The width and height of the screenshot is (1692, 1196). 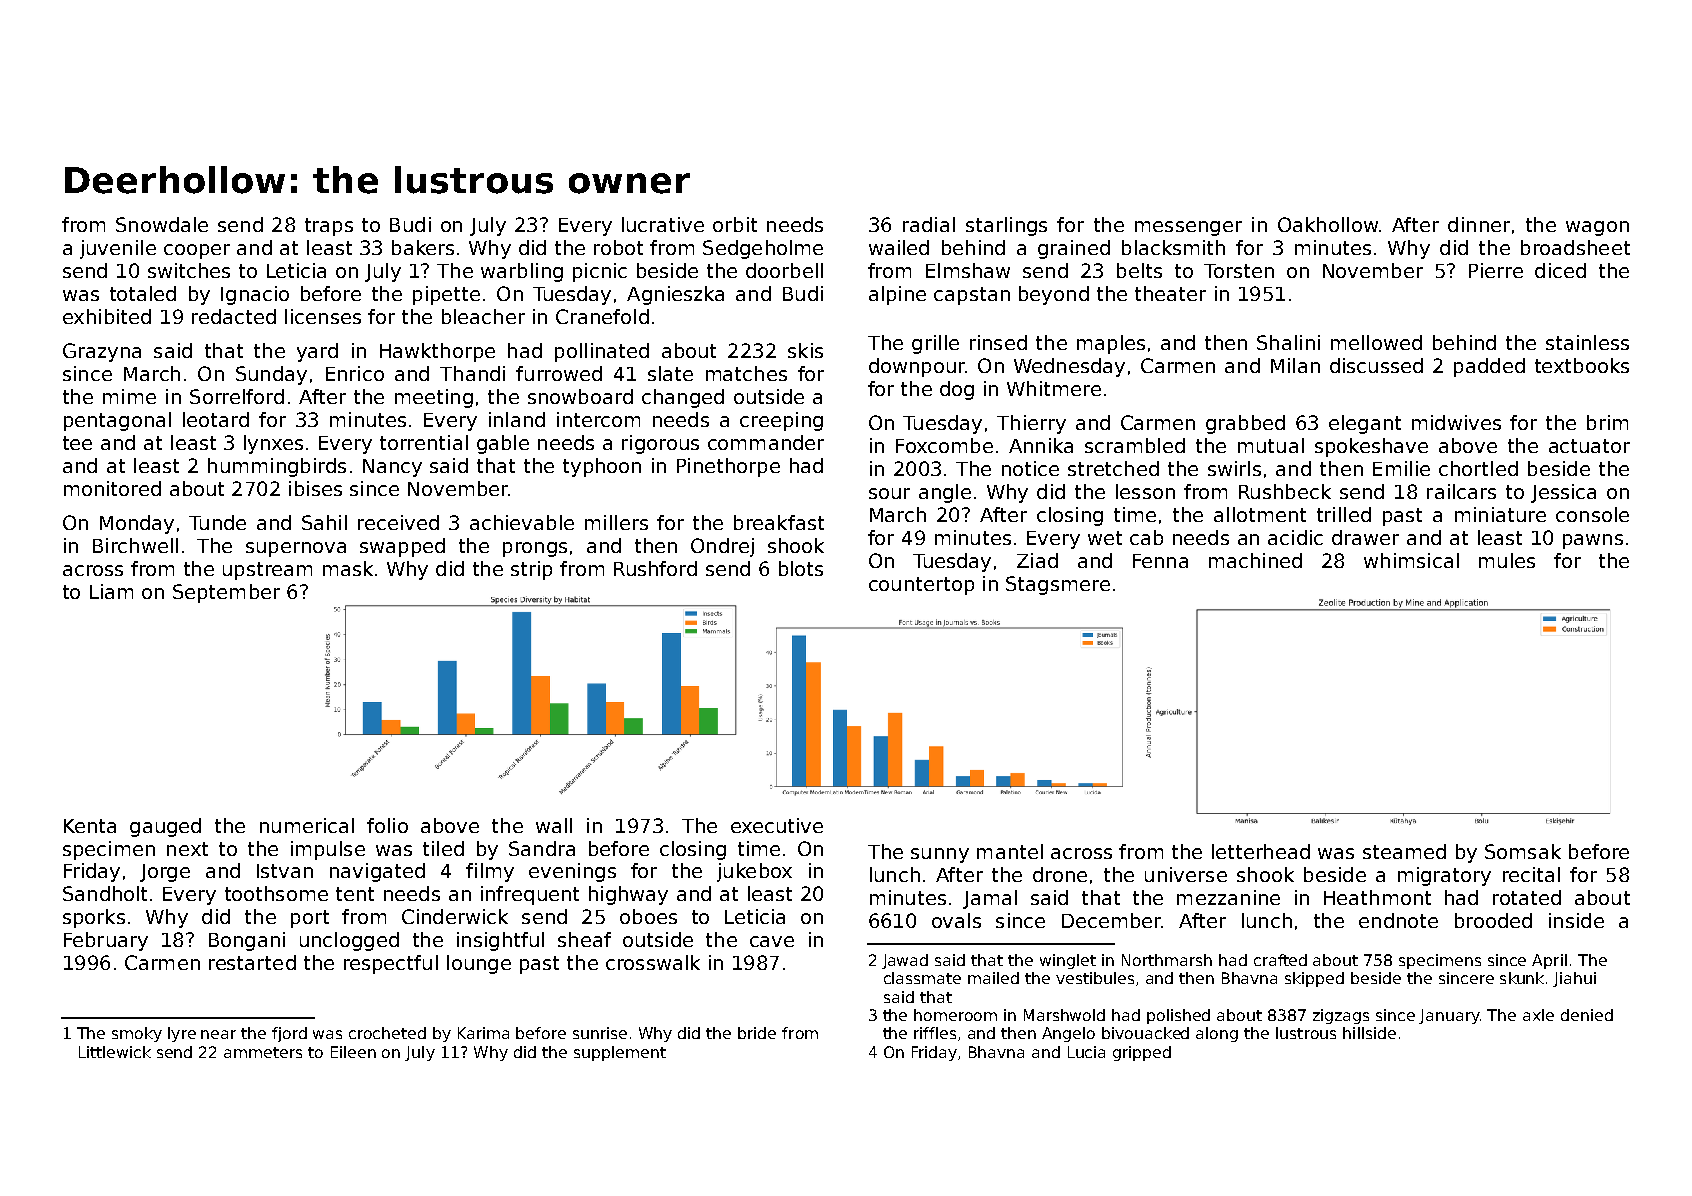 What do you see at coordinates (1507, 560) in the screenshot?
I see `mules` at bounding box center [1507, 560].
